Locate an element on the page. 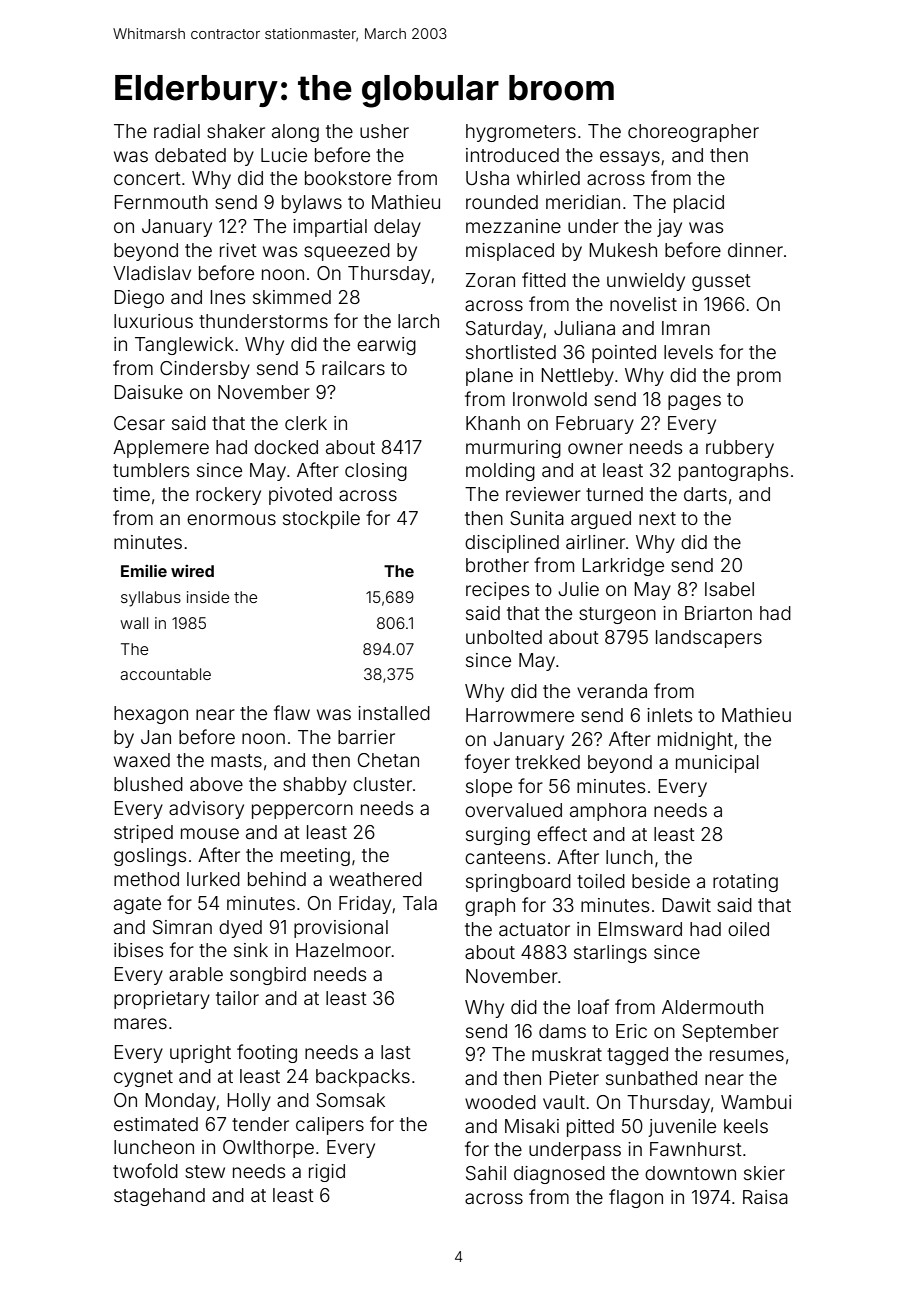 The image size is (908, 1316). usher is located at coordinates (384, 131).
